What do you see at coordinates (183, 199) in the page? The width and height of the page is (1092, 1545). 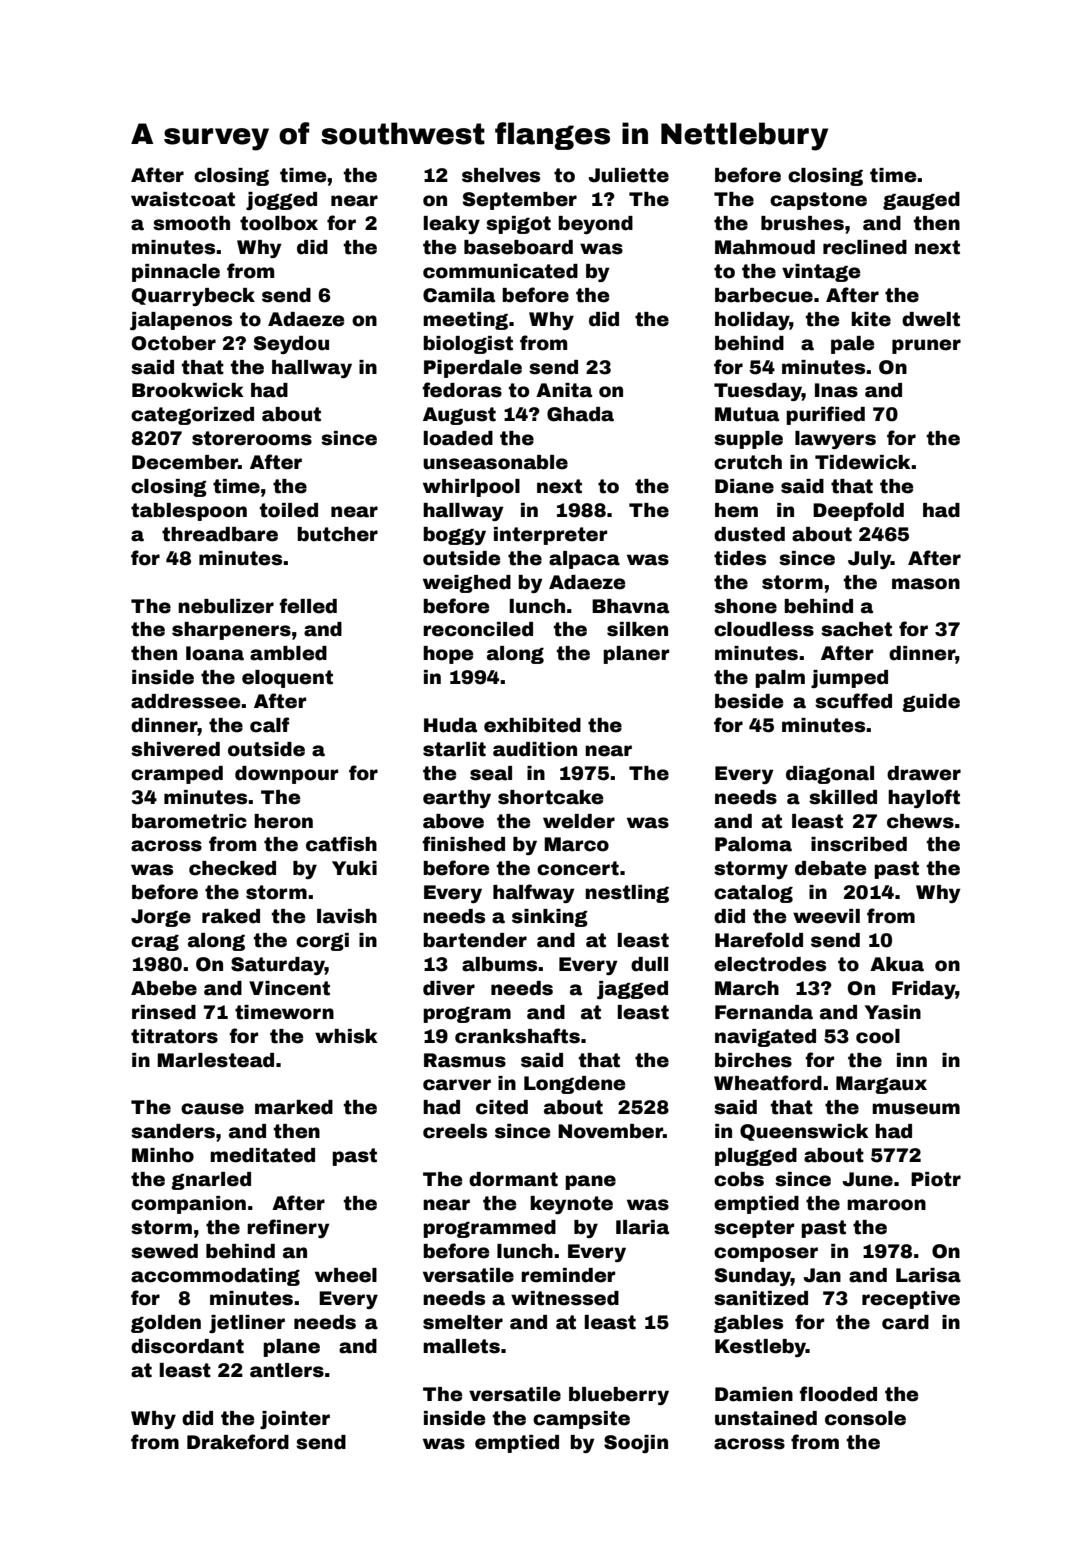 I see `waistcoat` at bounding box center [183, 199].
